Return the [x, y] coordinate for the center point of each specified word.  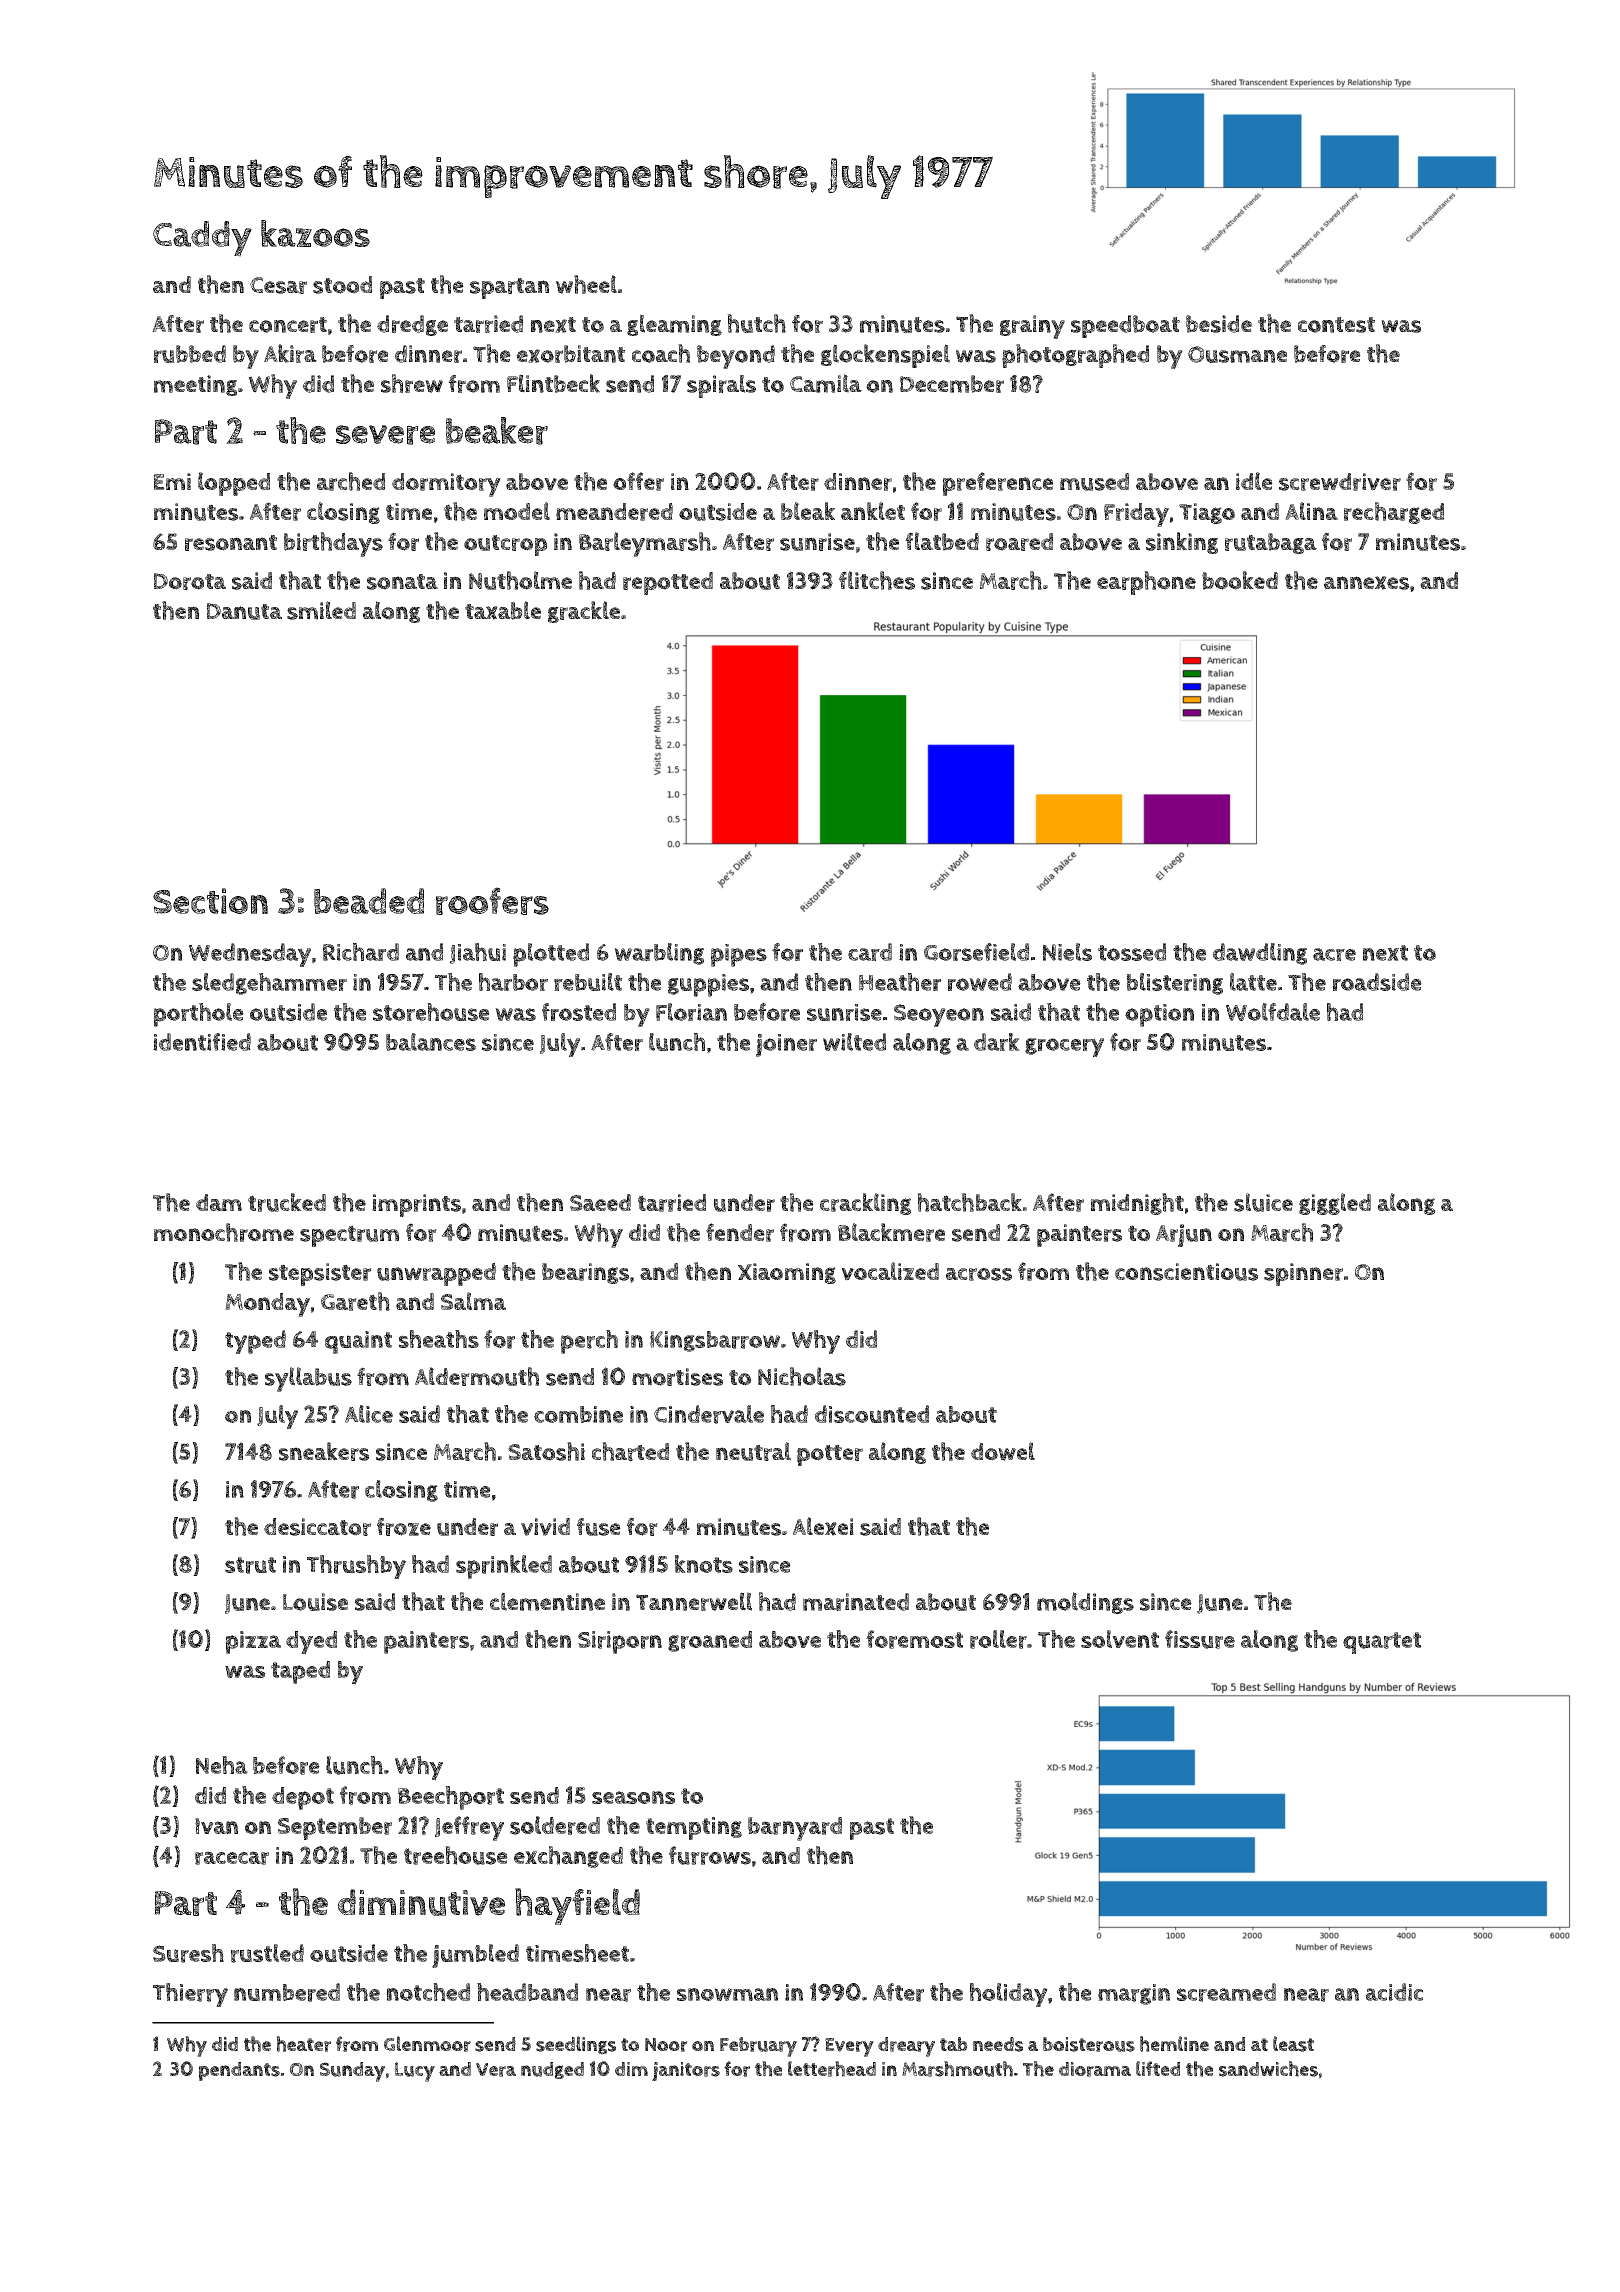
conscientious [1186, 1272]
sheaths [439, 1339]
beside [1219, 324]
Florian [691, 1012]
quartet [1382, 1643]
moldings [1085, 1603]
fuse [599, 1527]
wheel [586, 284]
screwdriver [1340, 482]
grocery [1064, 1047]
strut [250, 1565]
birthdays [333, 544]
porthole [199, 1015]
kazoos [315, 233]
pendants [239, 2071]
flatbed [942, 541]
